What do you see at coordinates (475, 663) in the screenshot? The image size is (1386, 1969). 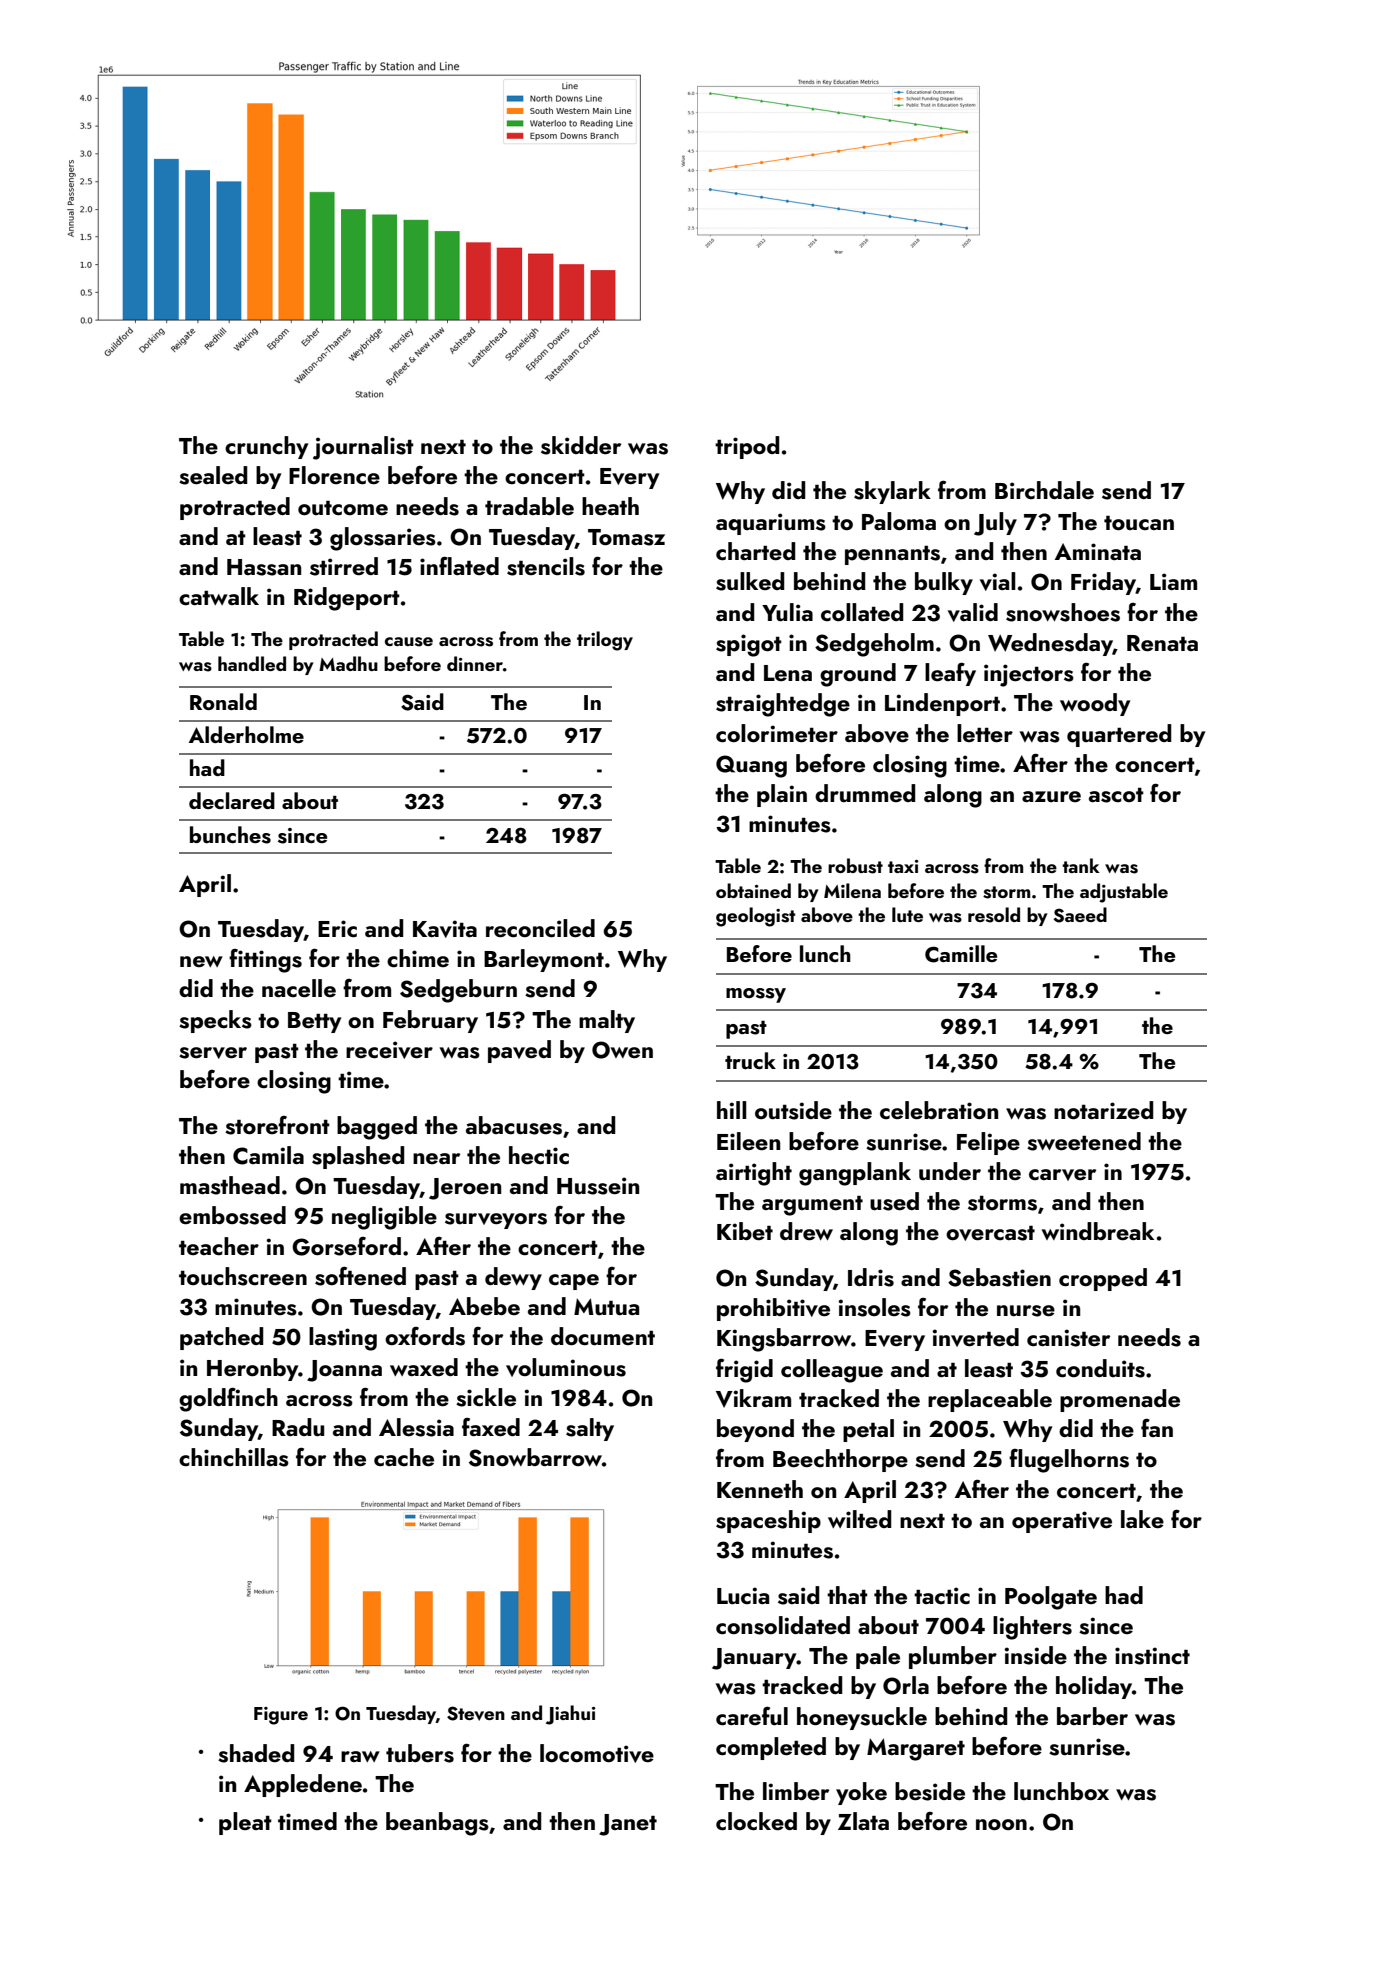 I see `dinner` at bounding box center [475, 663].
